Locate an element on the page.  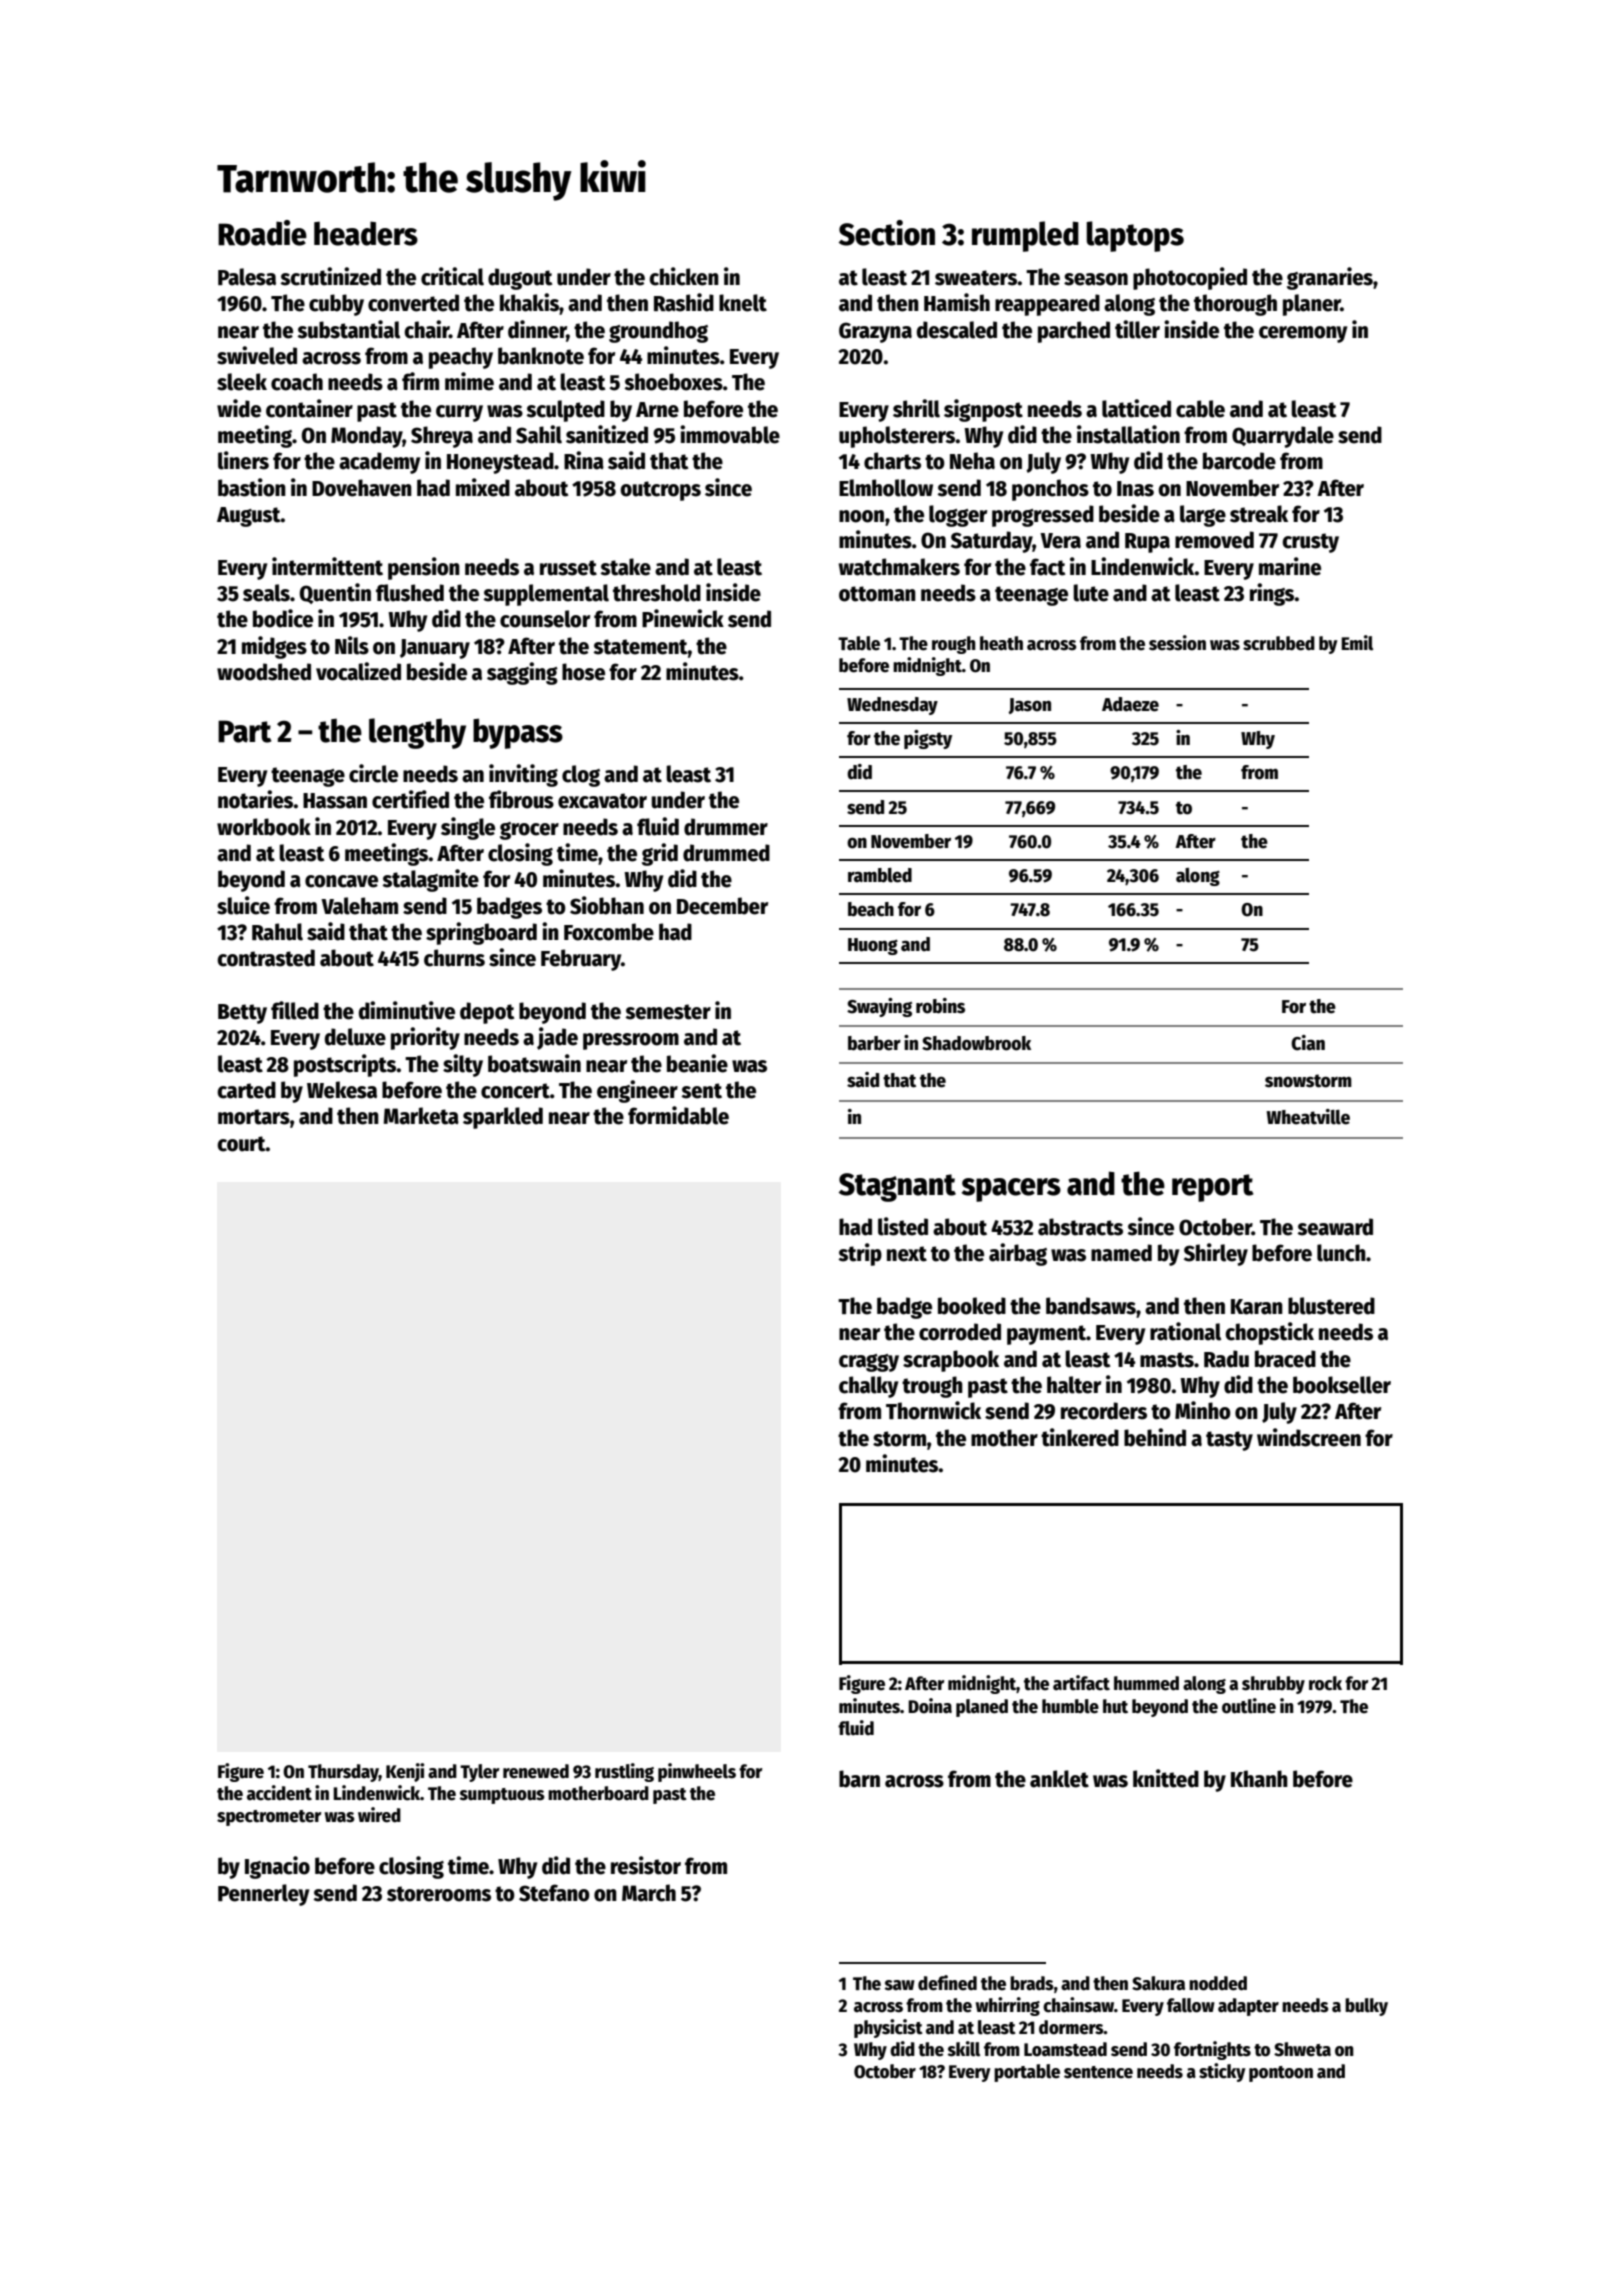
Cian is located at coordinates (1308, 1043).
